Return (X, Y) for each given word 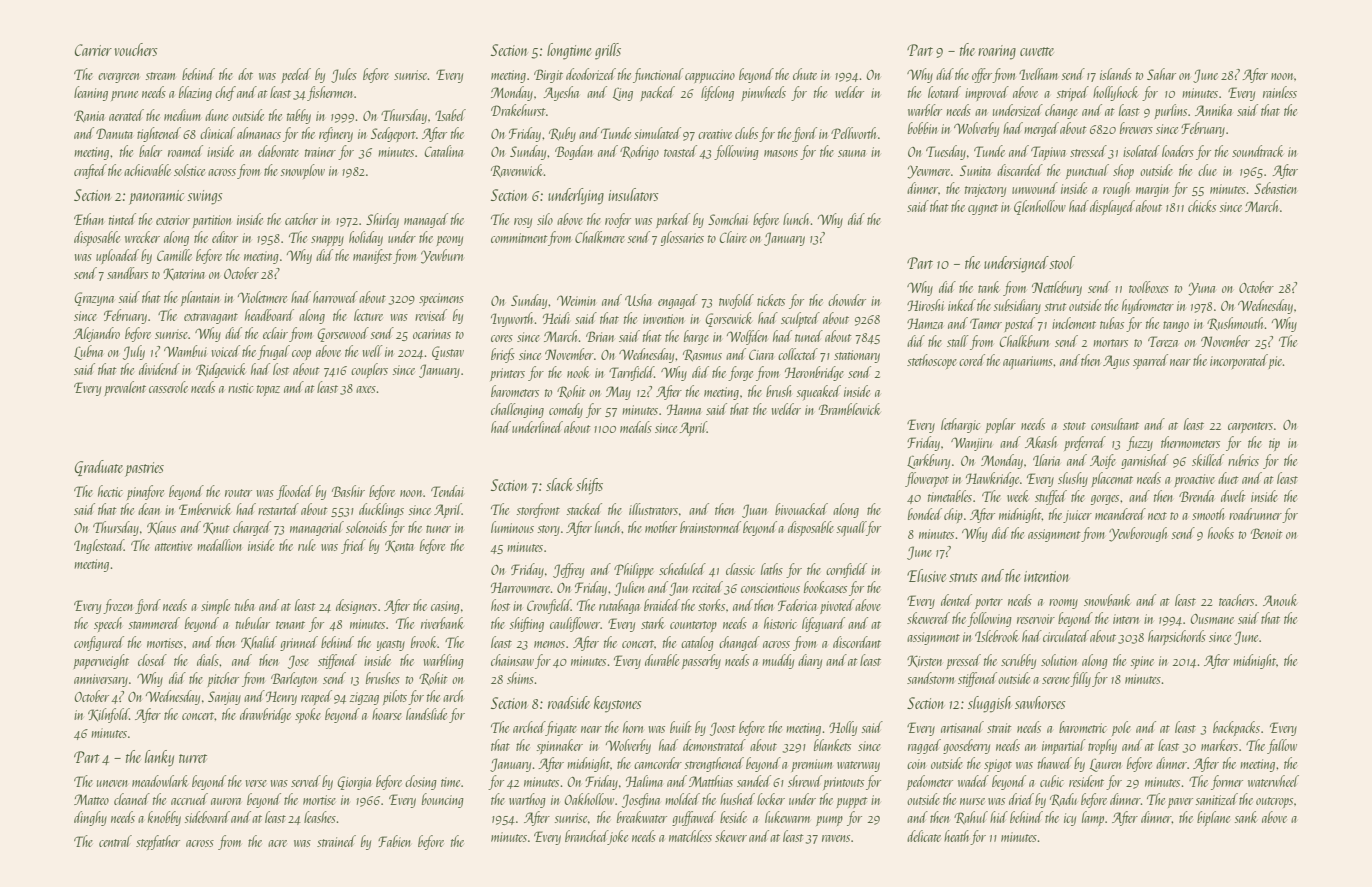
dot (245, 74)
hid (999, 817)
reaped (316, 697)
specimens (441, 299)
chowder (847, 300)
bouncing (443, 800)
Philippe (634, 570)
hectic (110, 491)
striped (1072, 93)
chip (953, 515)
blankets (832, 745)
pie (1275, 362)
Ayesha (561, 93)
